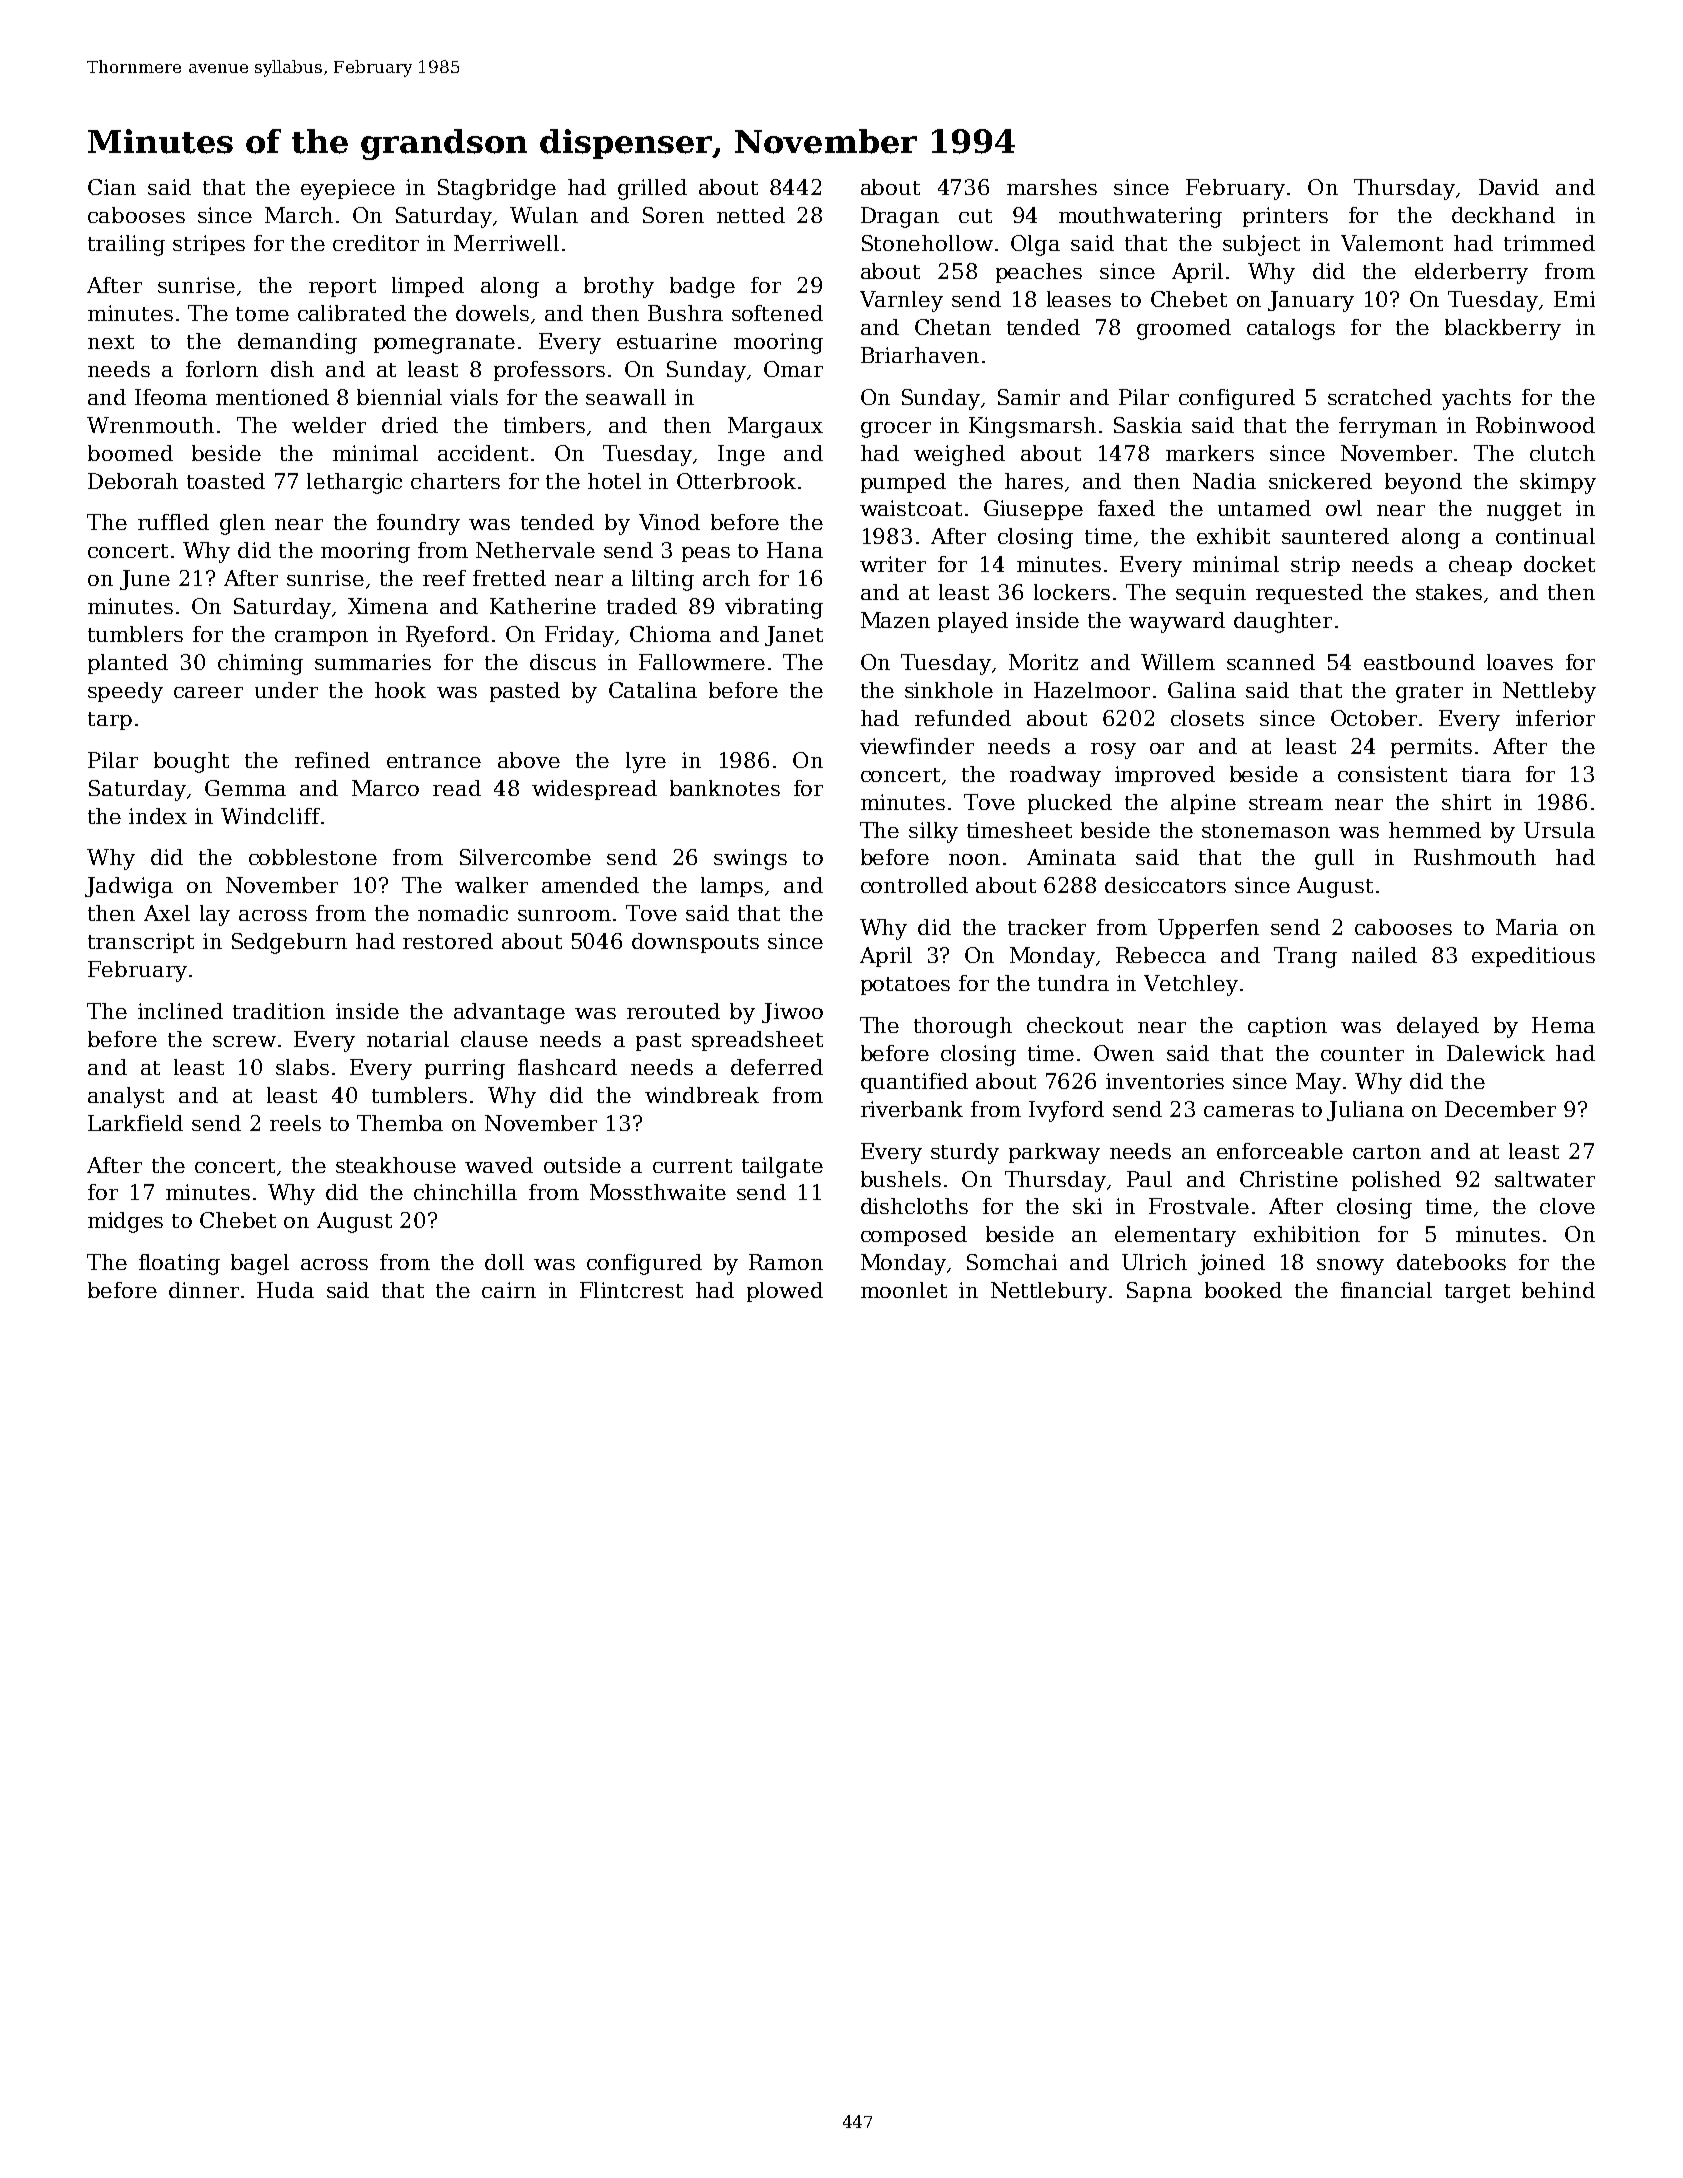 Image resolution: width=1683 pixels, height=2178 pixels. I want to click on inventories, so click(1165, 1081).
